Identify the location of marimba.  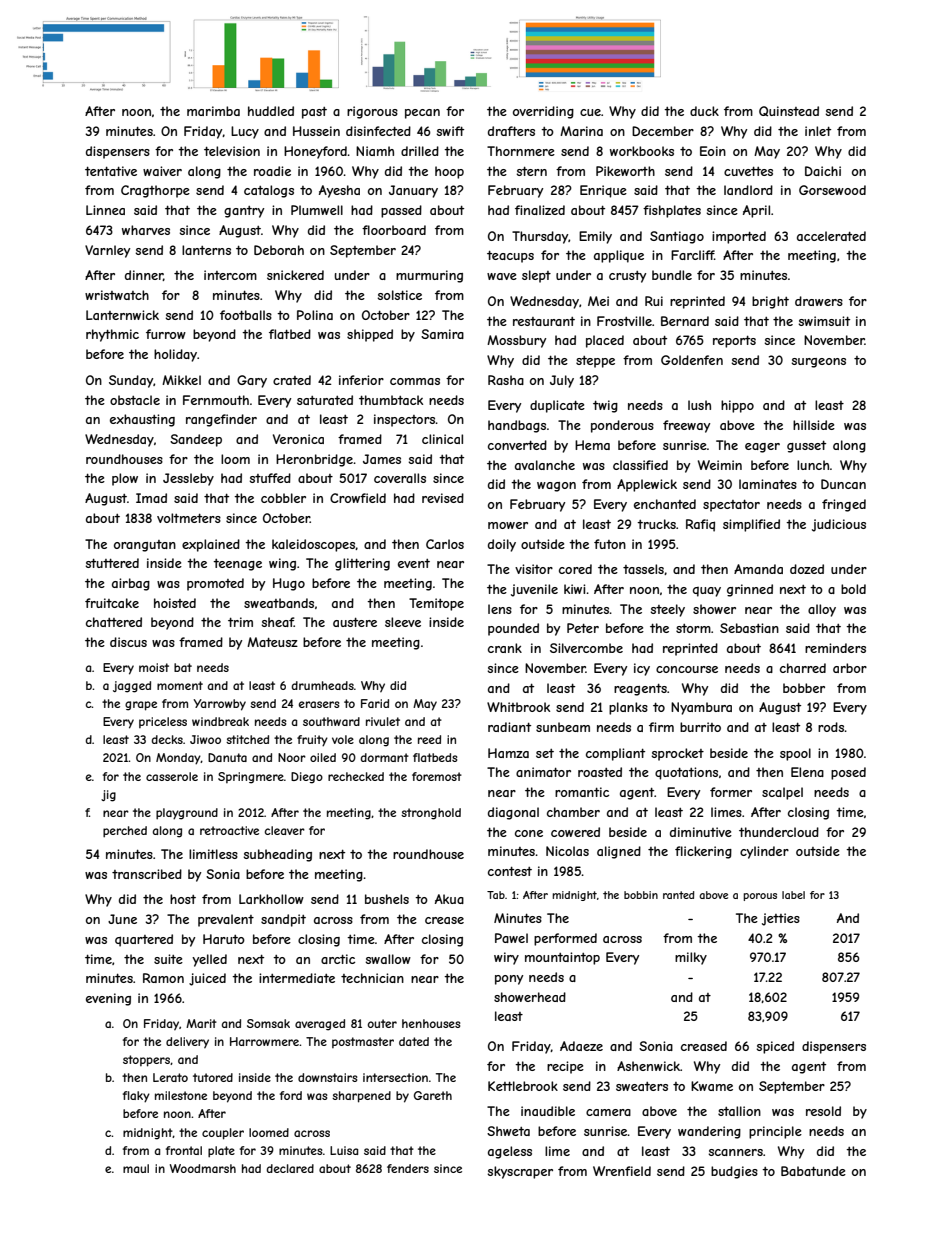
(213, 111).
